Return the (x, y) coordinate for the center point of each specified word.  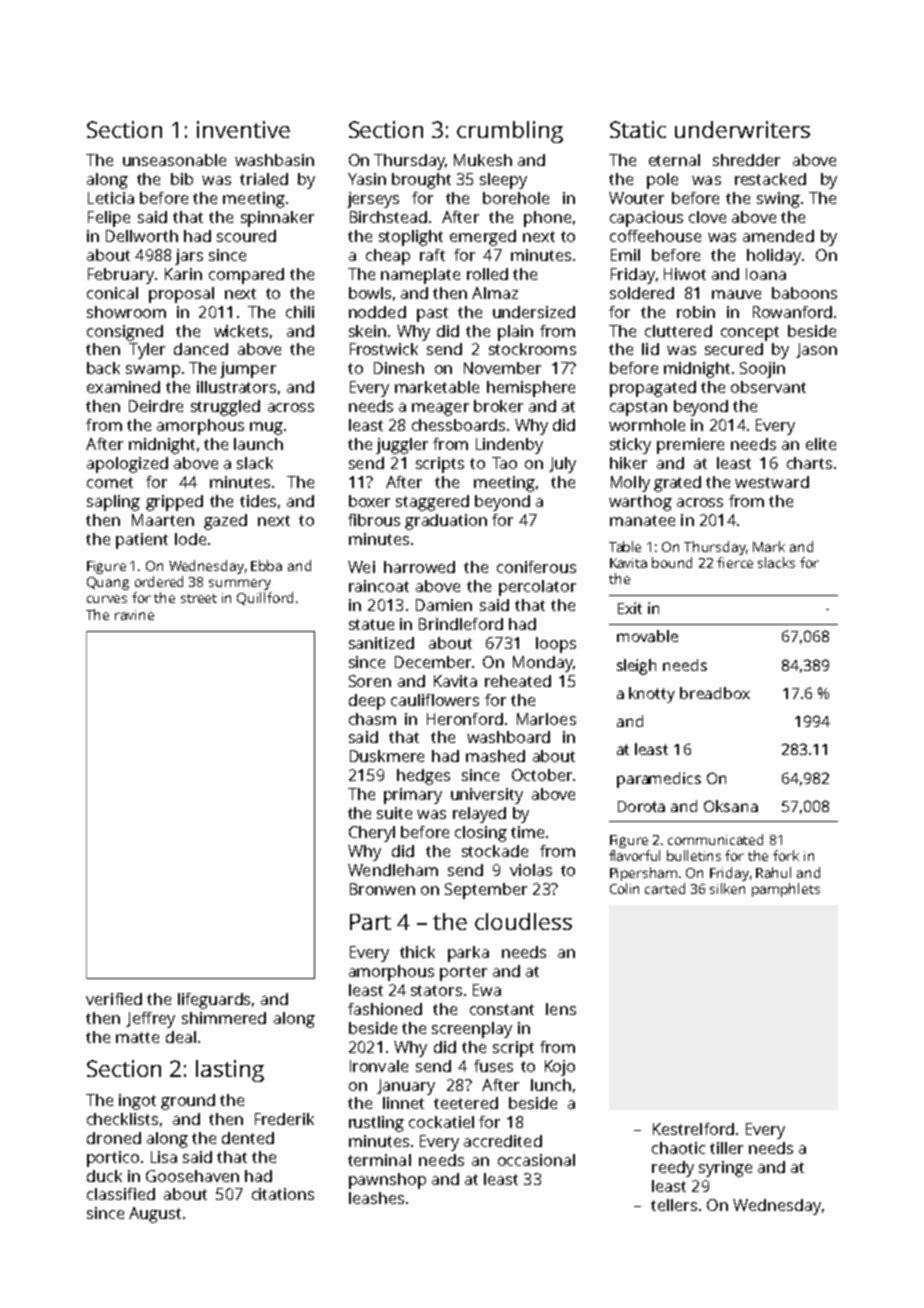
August (155, 1215)
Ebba (266, 565)
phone (547, 219)
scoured (246, 236)
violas (531, 870)
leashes (376, 1198)
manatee (642, 520)
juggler (402, 446)
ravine (134, 615)
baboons (804, 293)
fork (786, 855)
